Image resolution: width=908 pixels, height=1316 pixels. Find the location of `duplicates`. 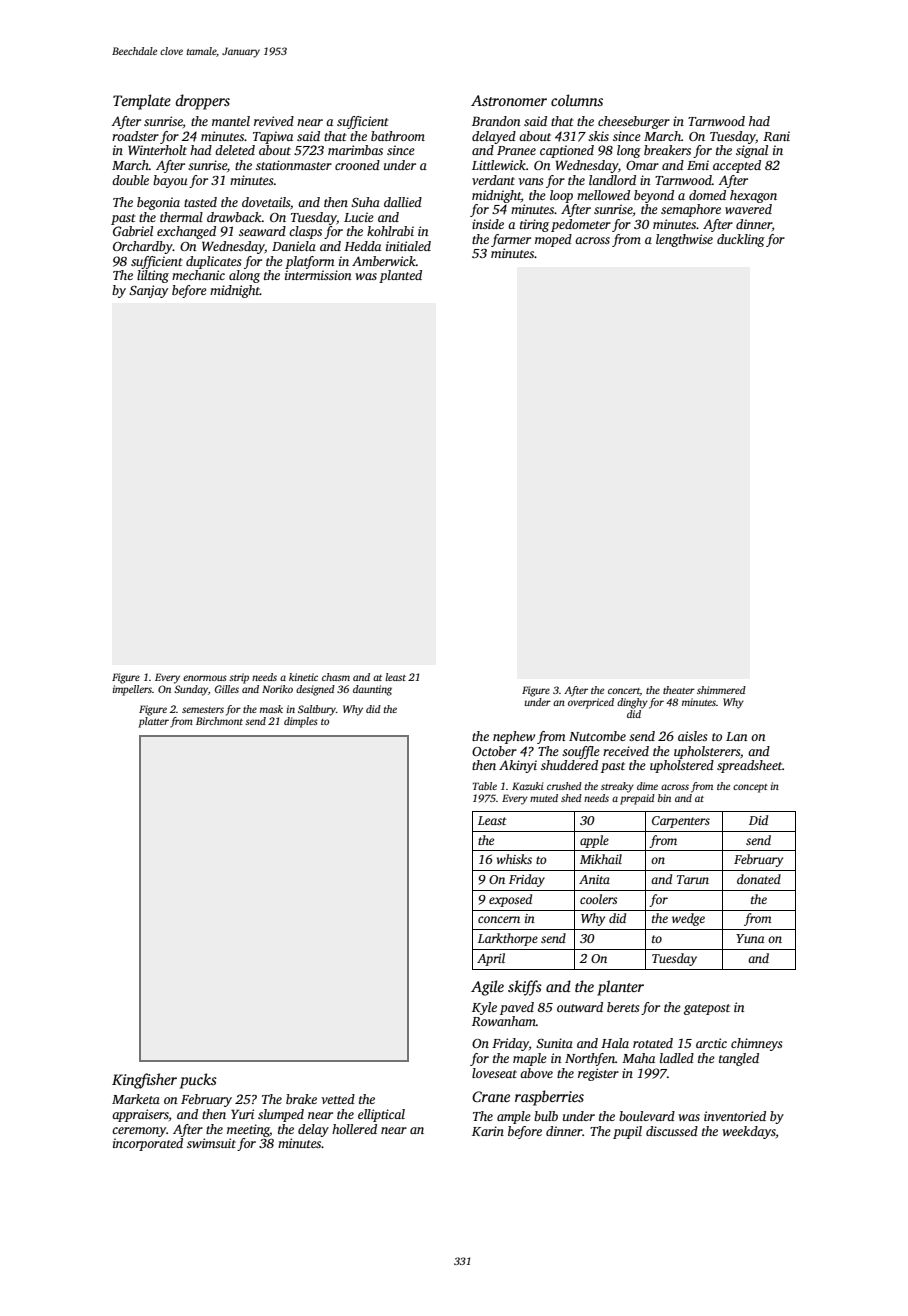

duplicates is located at coordinates (213, 262).
